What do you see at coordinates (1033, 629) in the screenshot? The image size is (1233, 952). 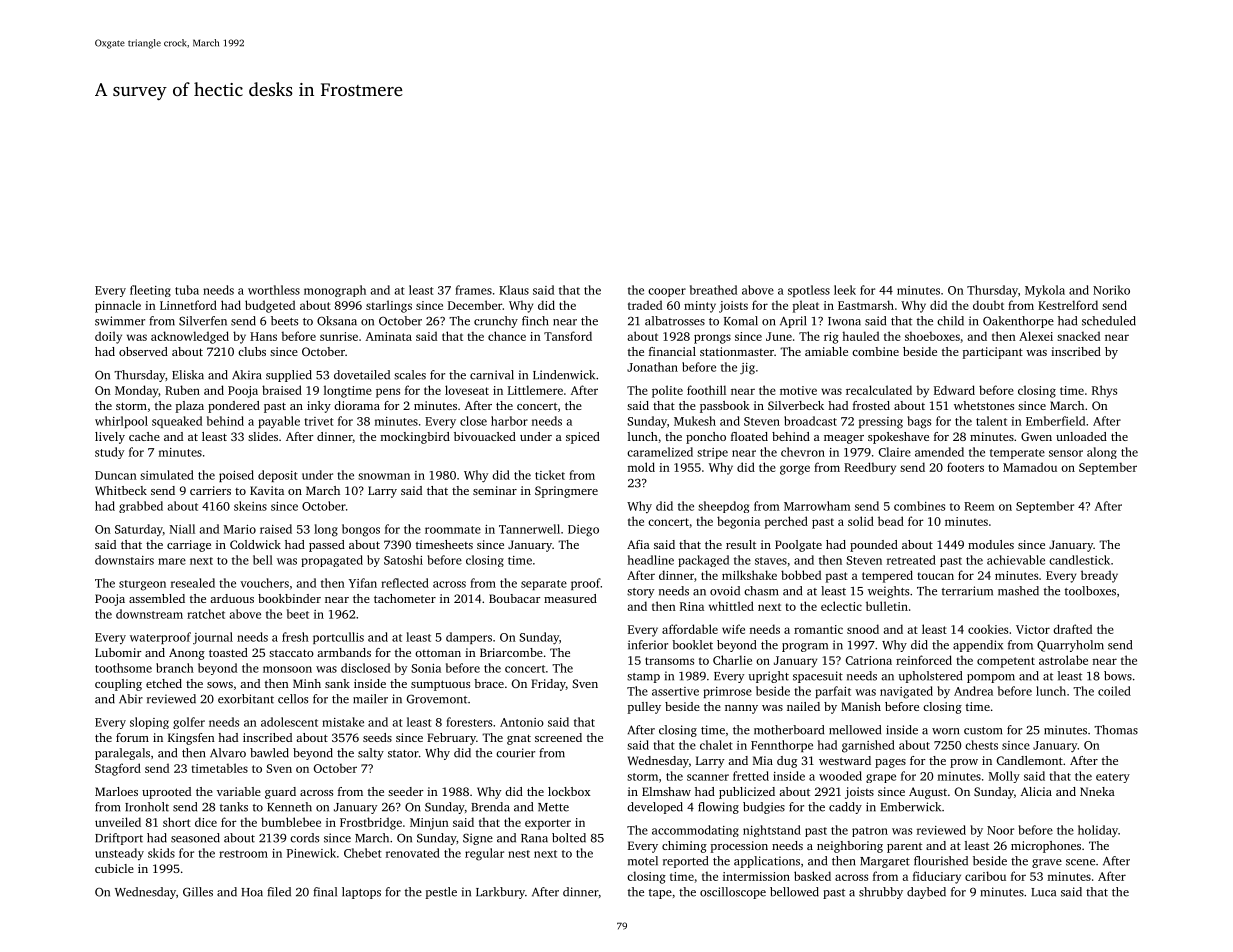 I see `Victor` at bounding box center [1033, 629].
